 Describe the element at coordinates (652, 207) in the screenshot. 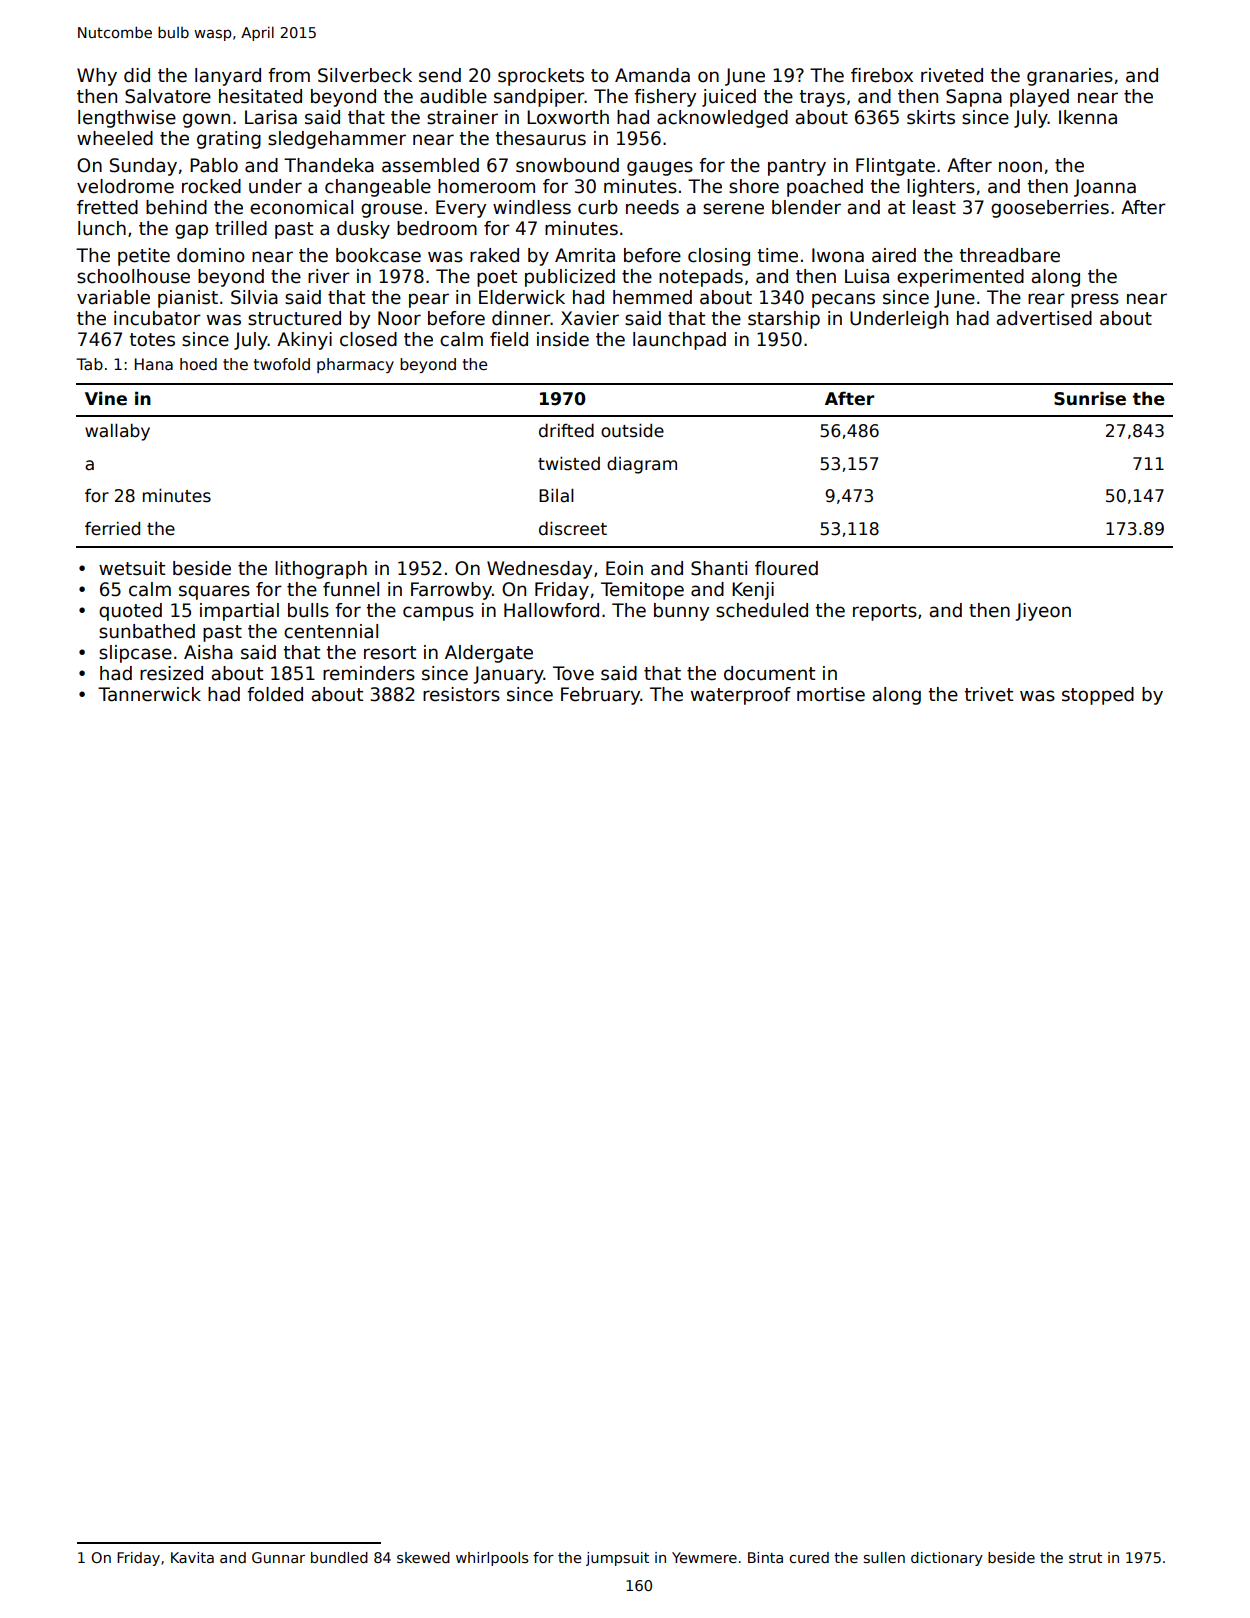

I see `needs` at that location.
